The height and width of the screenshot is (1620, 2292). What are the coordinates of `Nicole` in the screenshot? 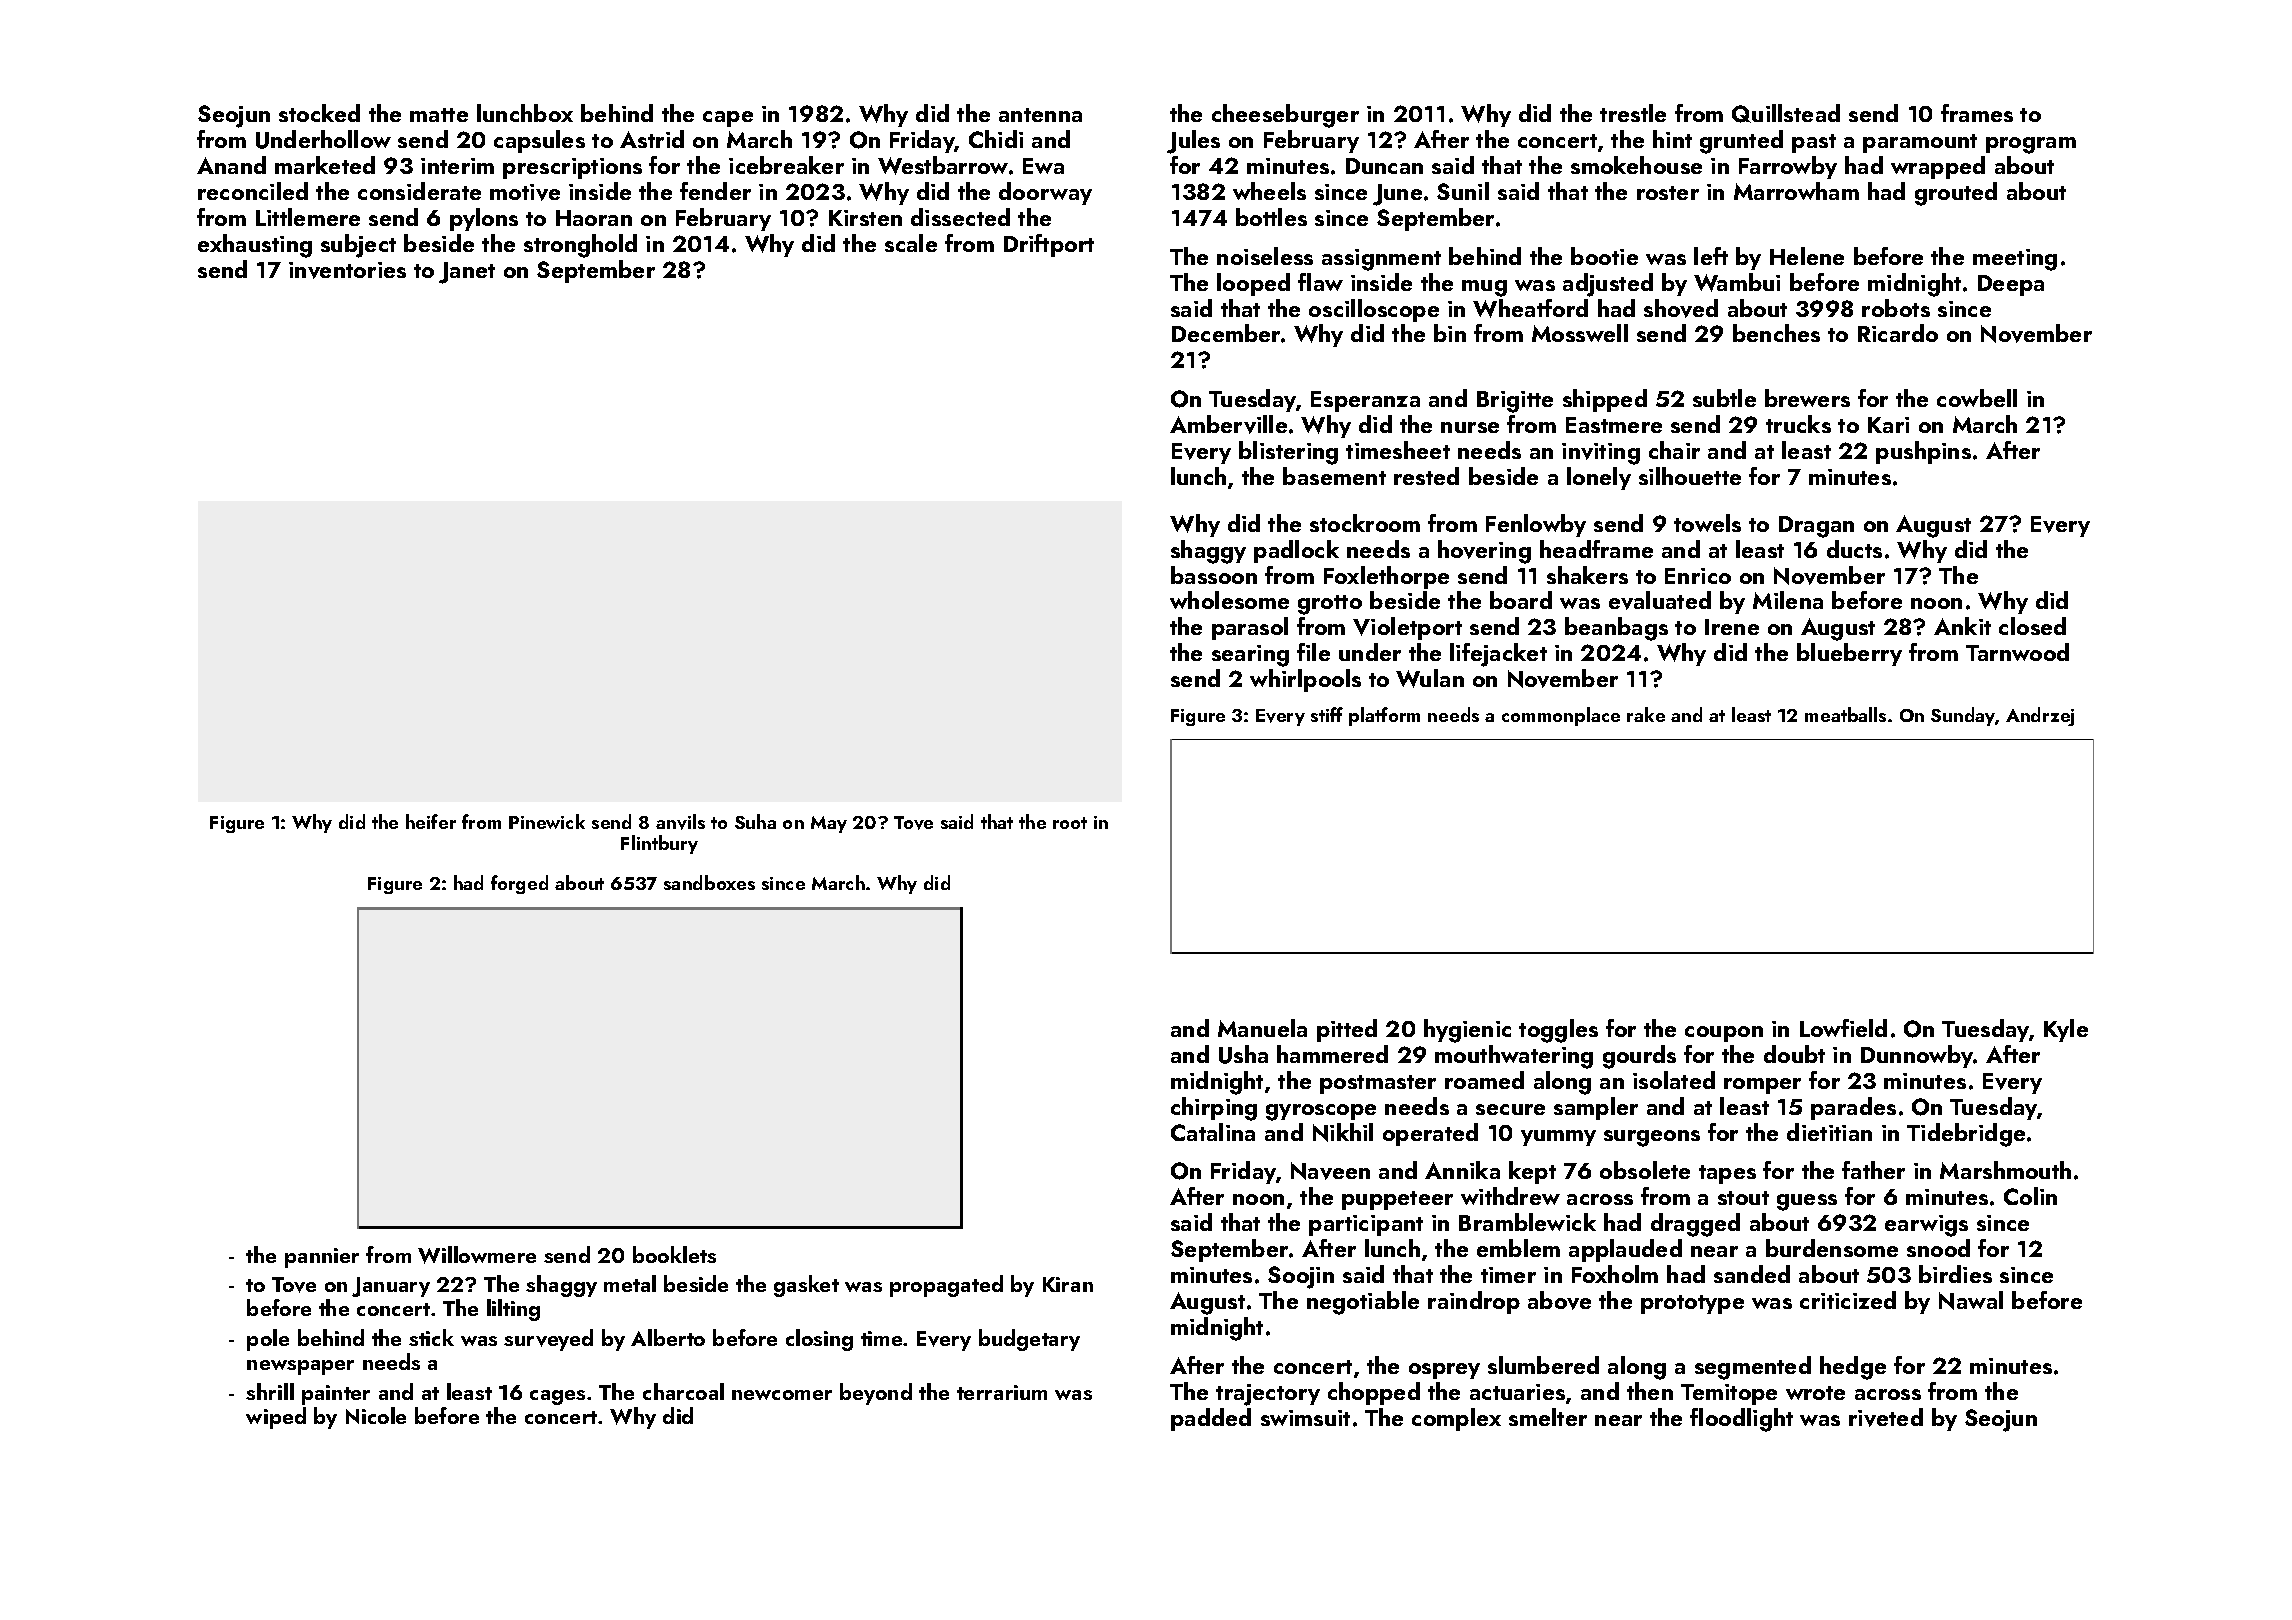 It's located at (376, 1415).
